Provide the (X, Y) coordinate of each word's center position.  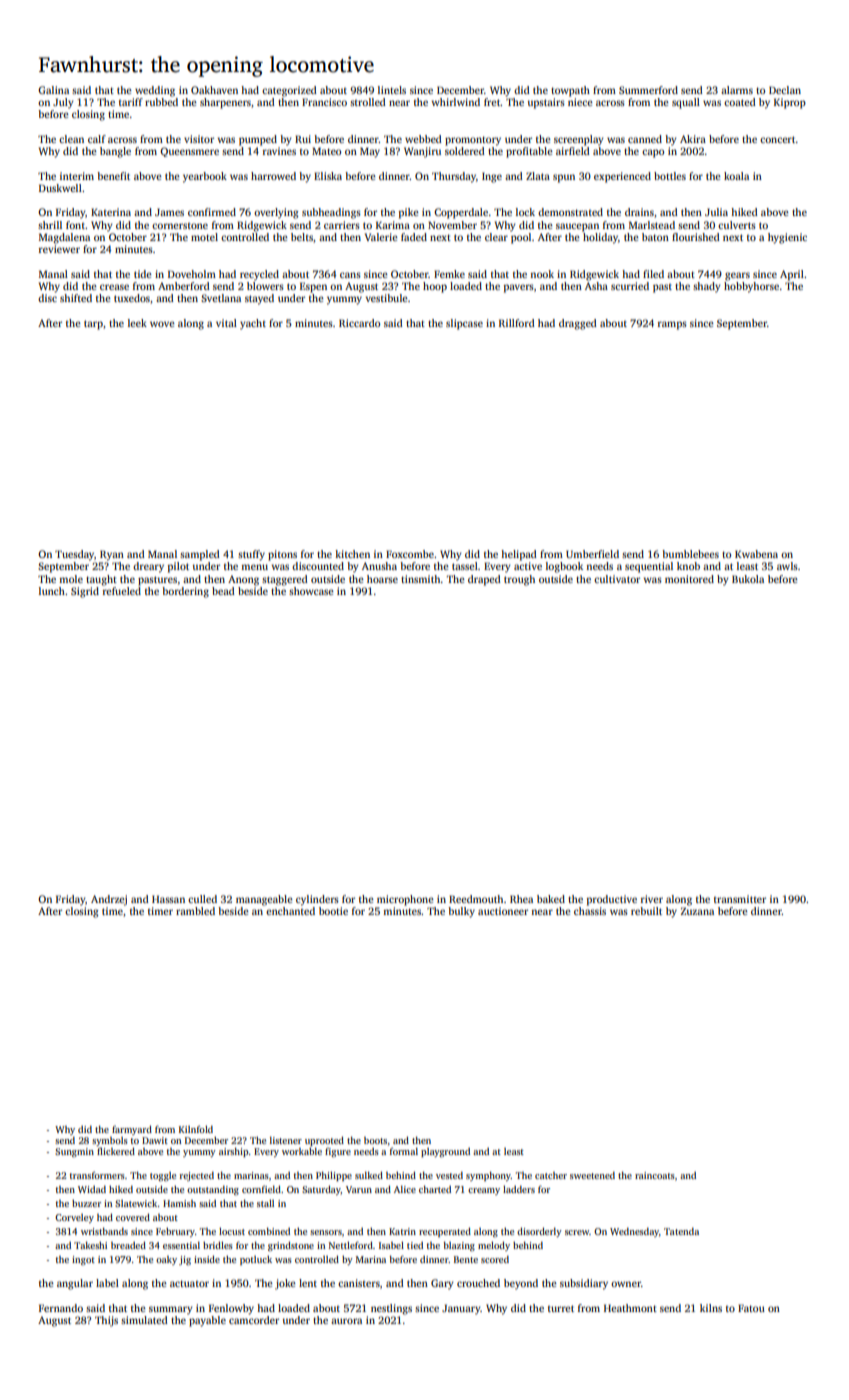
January (461, 1309)
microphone (405, 900)
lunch (52, 591)
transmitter (740, 899)
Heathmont (630, 1308)
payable (207, 1321)
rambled (195, 911)
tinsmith (421, 579)
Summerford (648, 90)
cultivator (617, 579)
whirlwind (456, 102)
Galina (53, 90)
